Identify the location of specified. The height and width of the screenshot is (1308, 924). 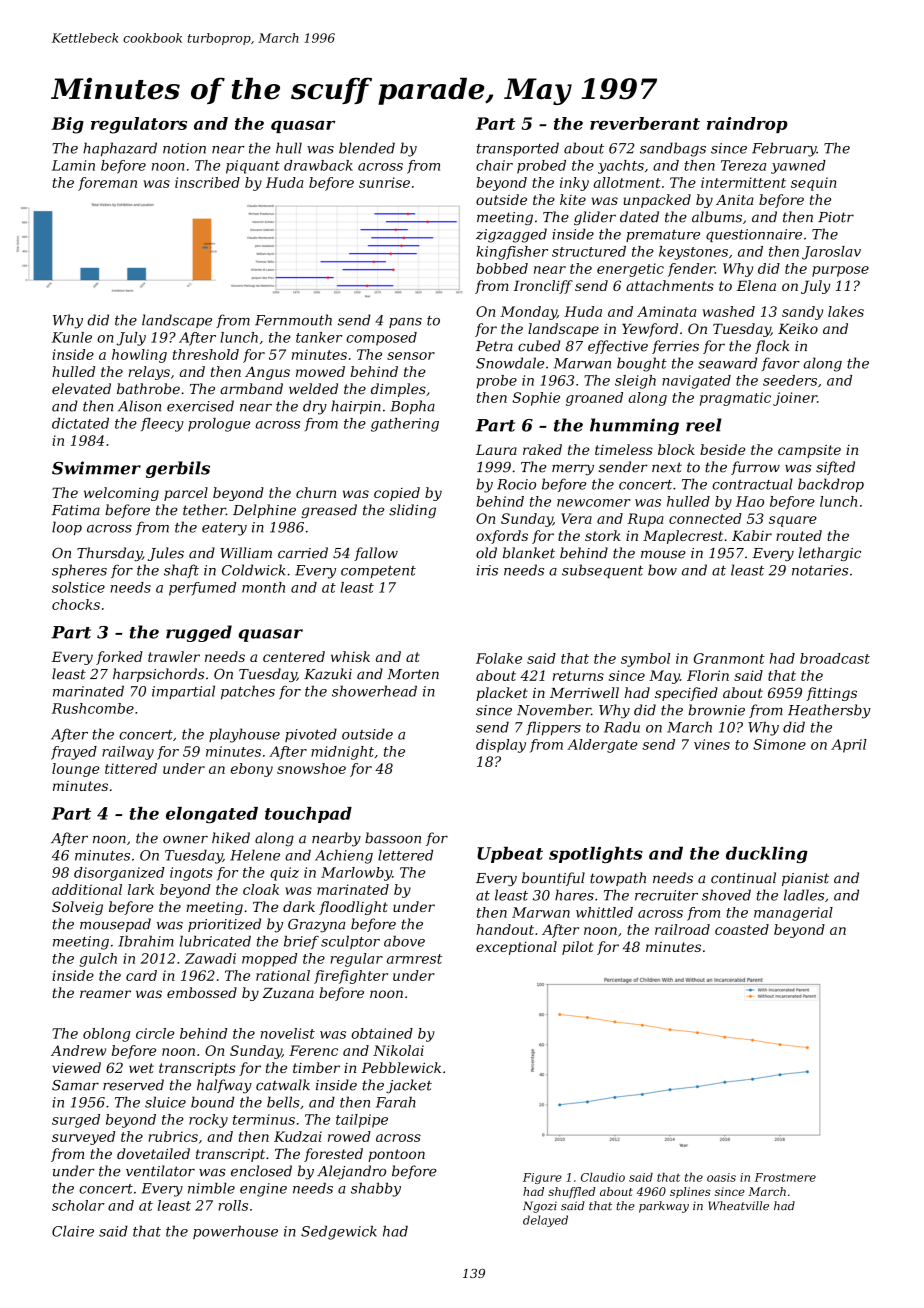
(686, 694).
